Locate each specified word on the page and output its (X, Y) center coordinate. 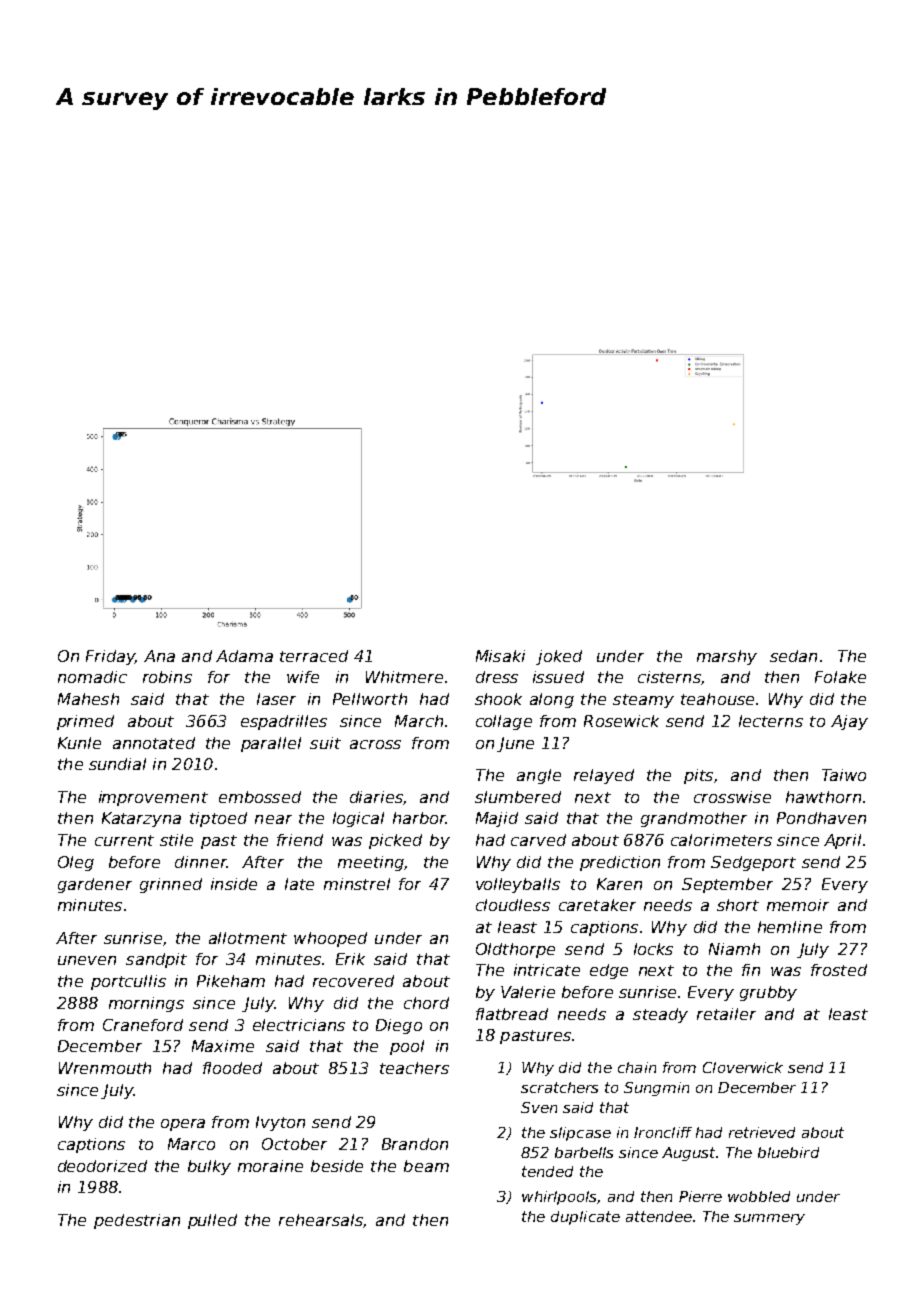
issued (558, 677)
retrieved (762, 1132)
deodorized (102, 1166)
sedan (793, 656)
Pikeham (231, 981)
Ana (159, 656)
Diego (399, 1026)
